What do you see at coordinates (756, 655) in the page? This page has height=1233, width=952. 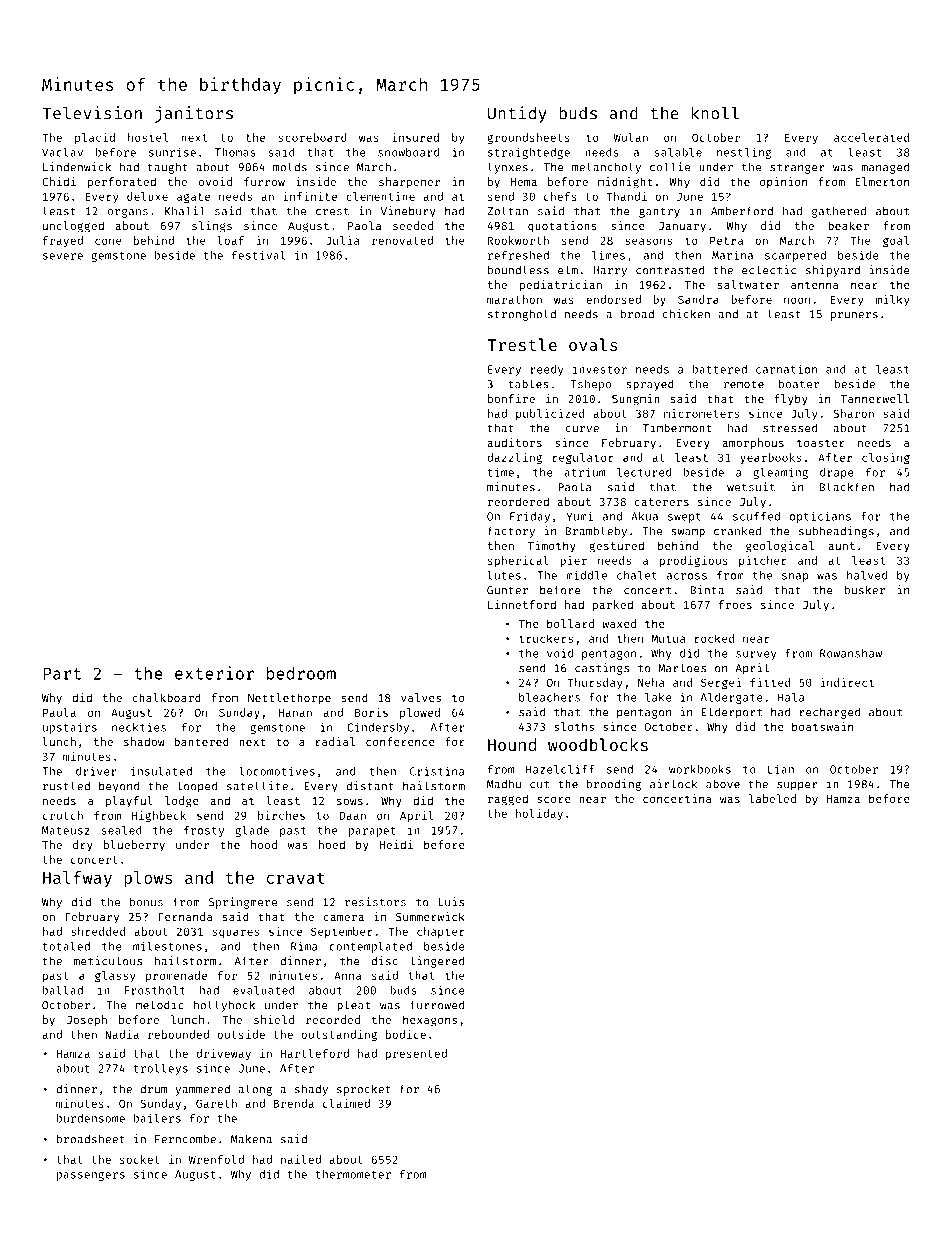 I see `survey` at bounding box center [756, 655].
